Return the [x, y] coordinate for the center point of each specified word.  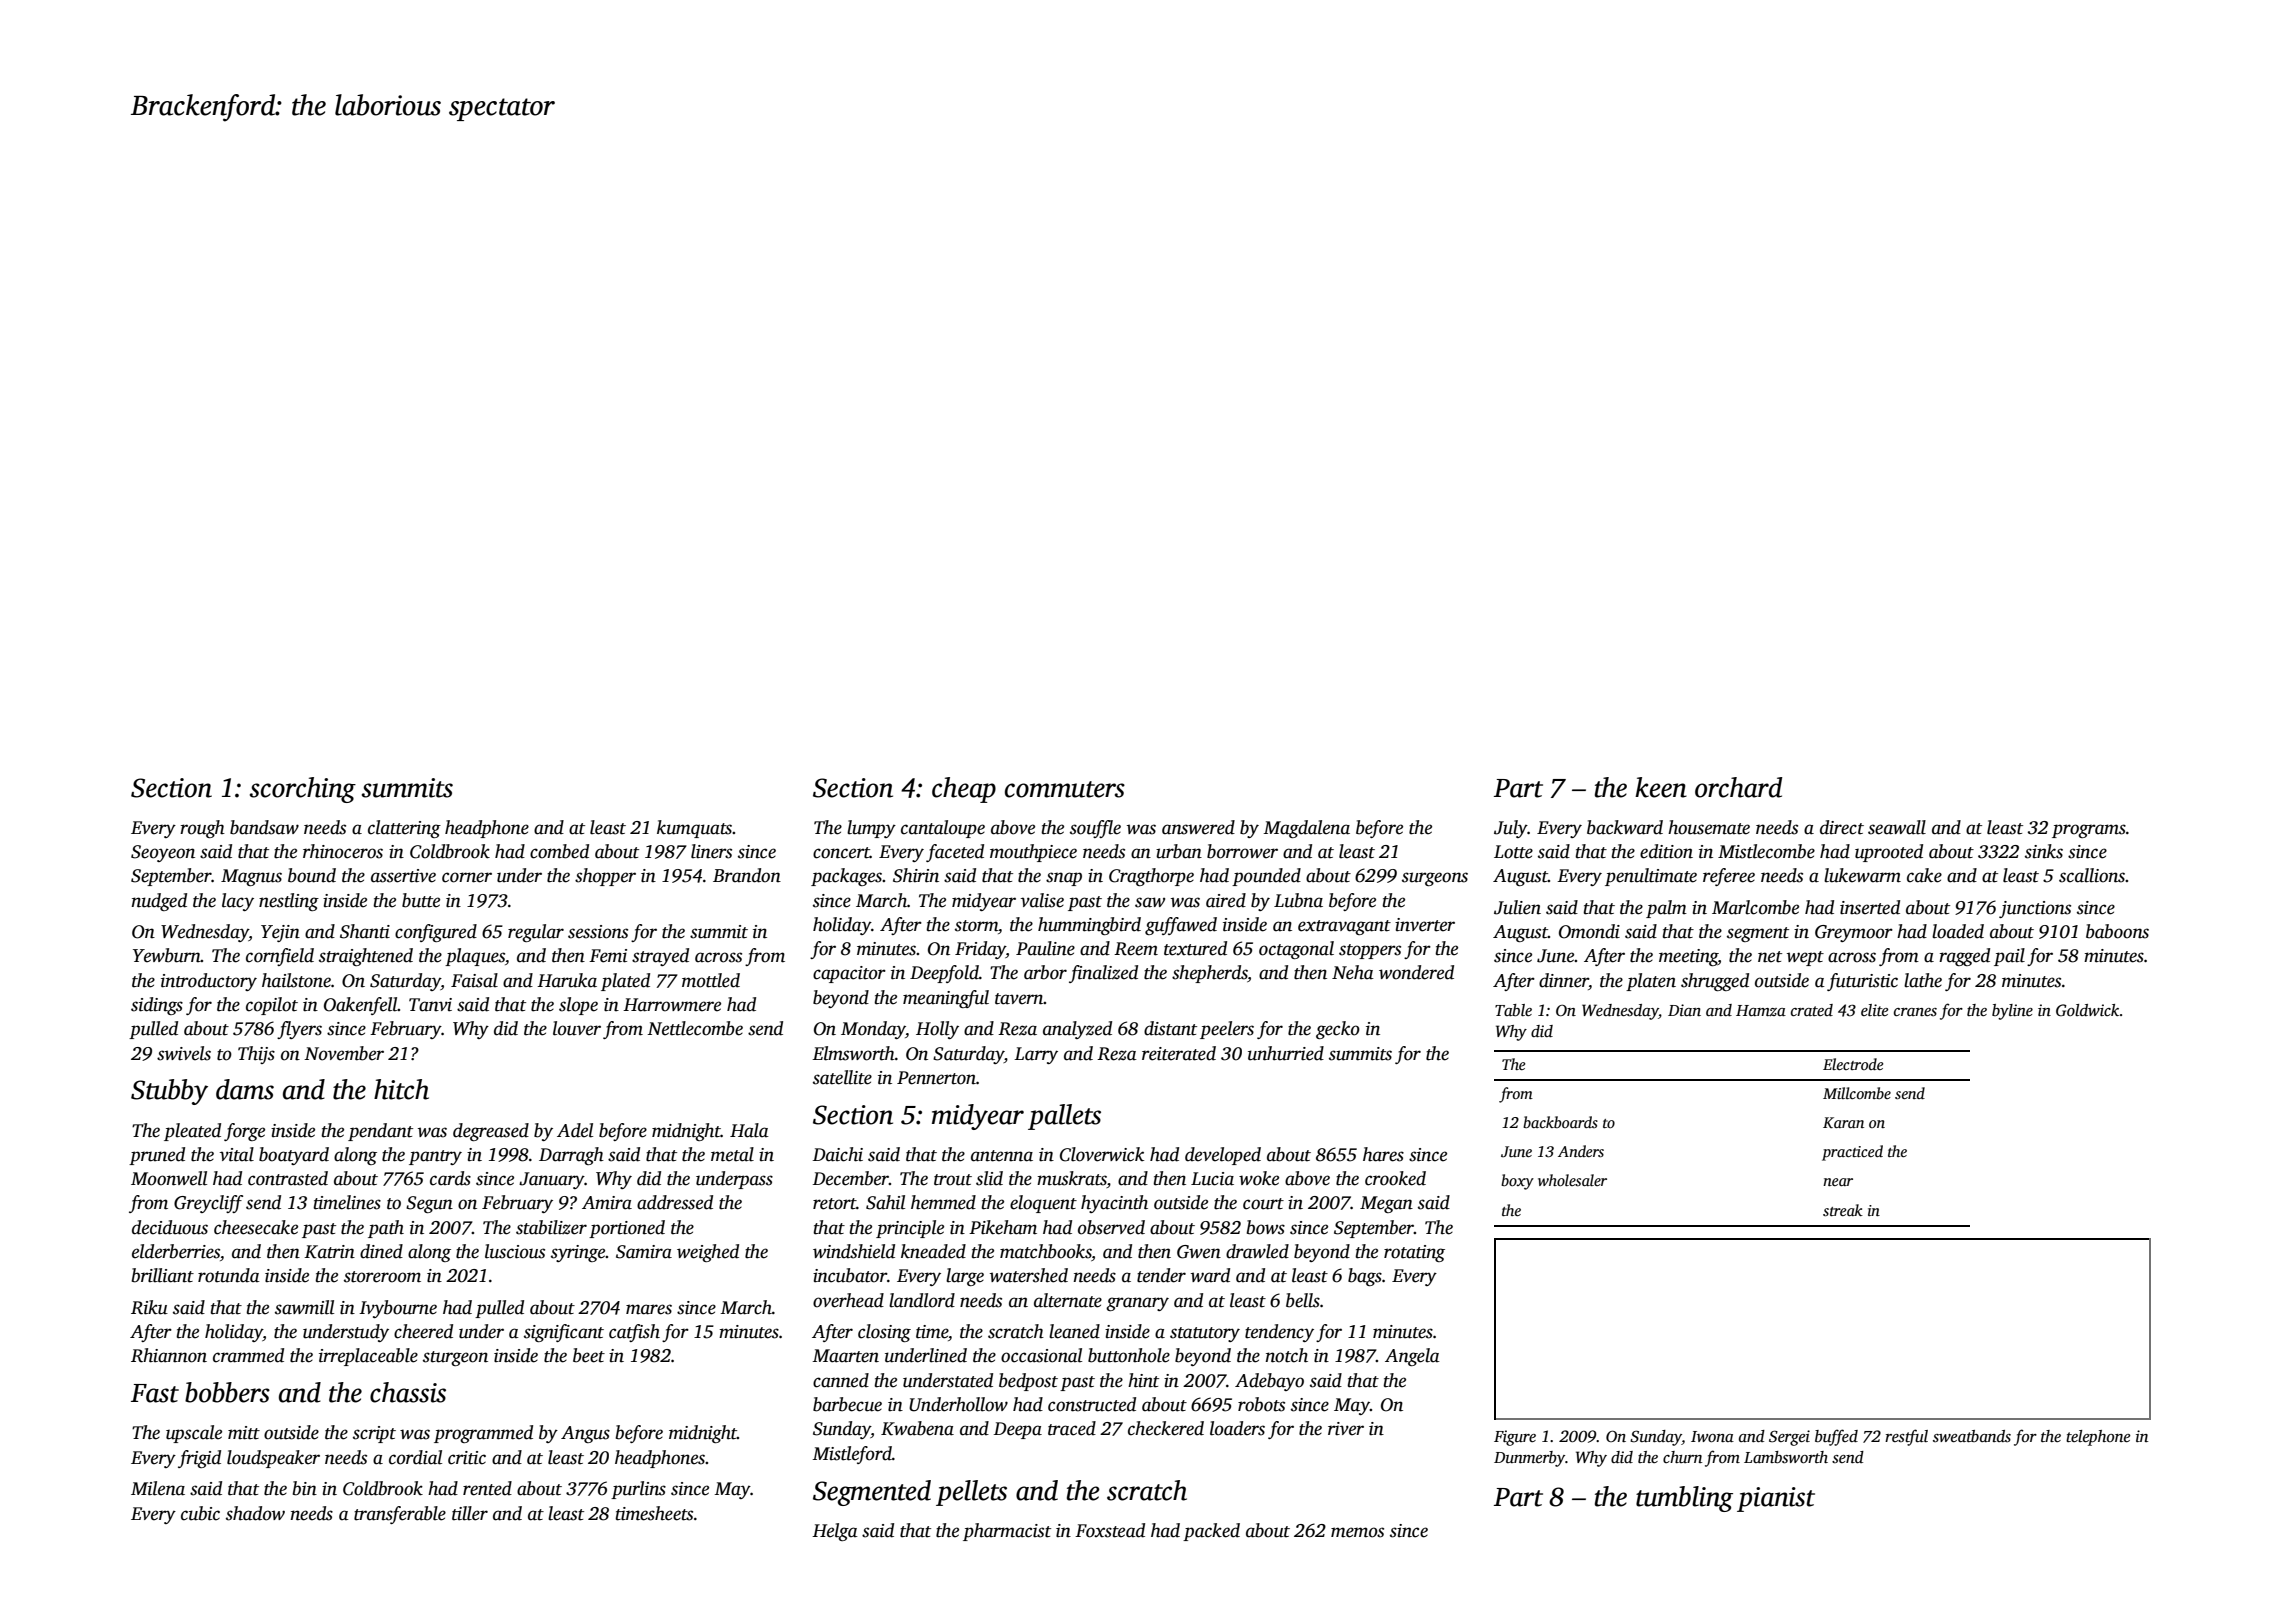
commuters [1065, 789]
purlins [638, 1490]
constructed [1092, 1404]
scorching [303, 790]
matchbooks [1046, 1252]
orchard [1738, 787]
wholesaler [1572, 1180]
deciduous [170, 1227]
